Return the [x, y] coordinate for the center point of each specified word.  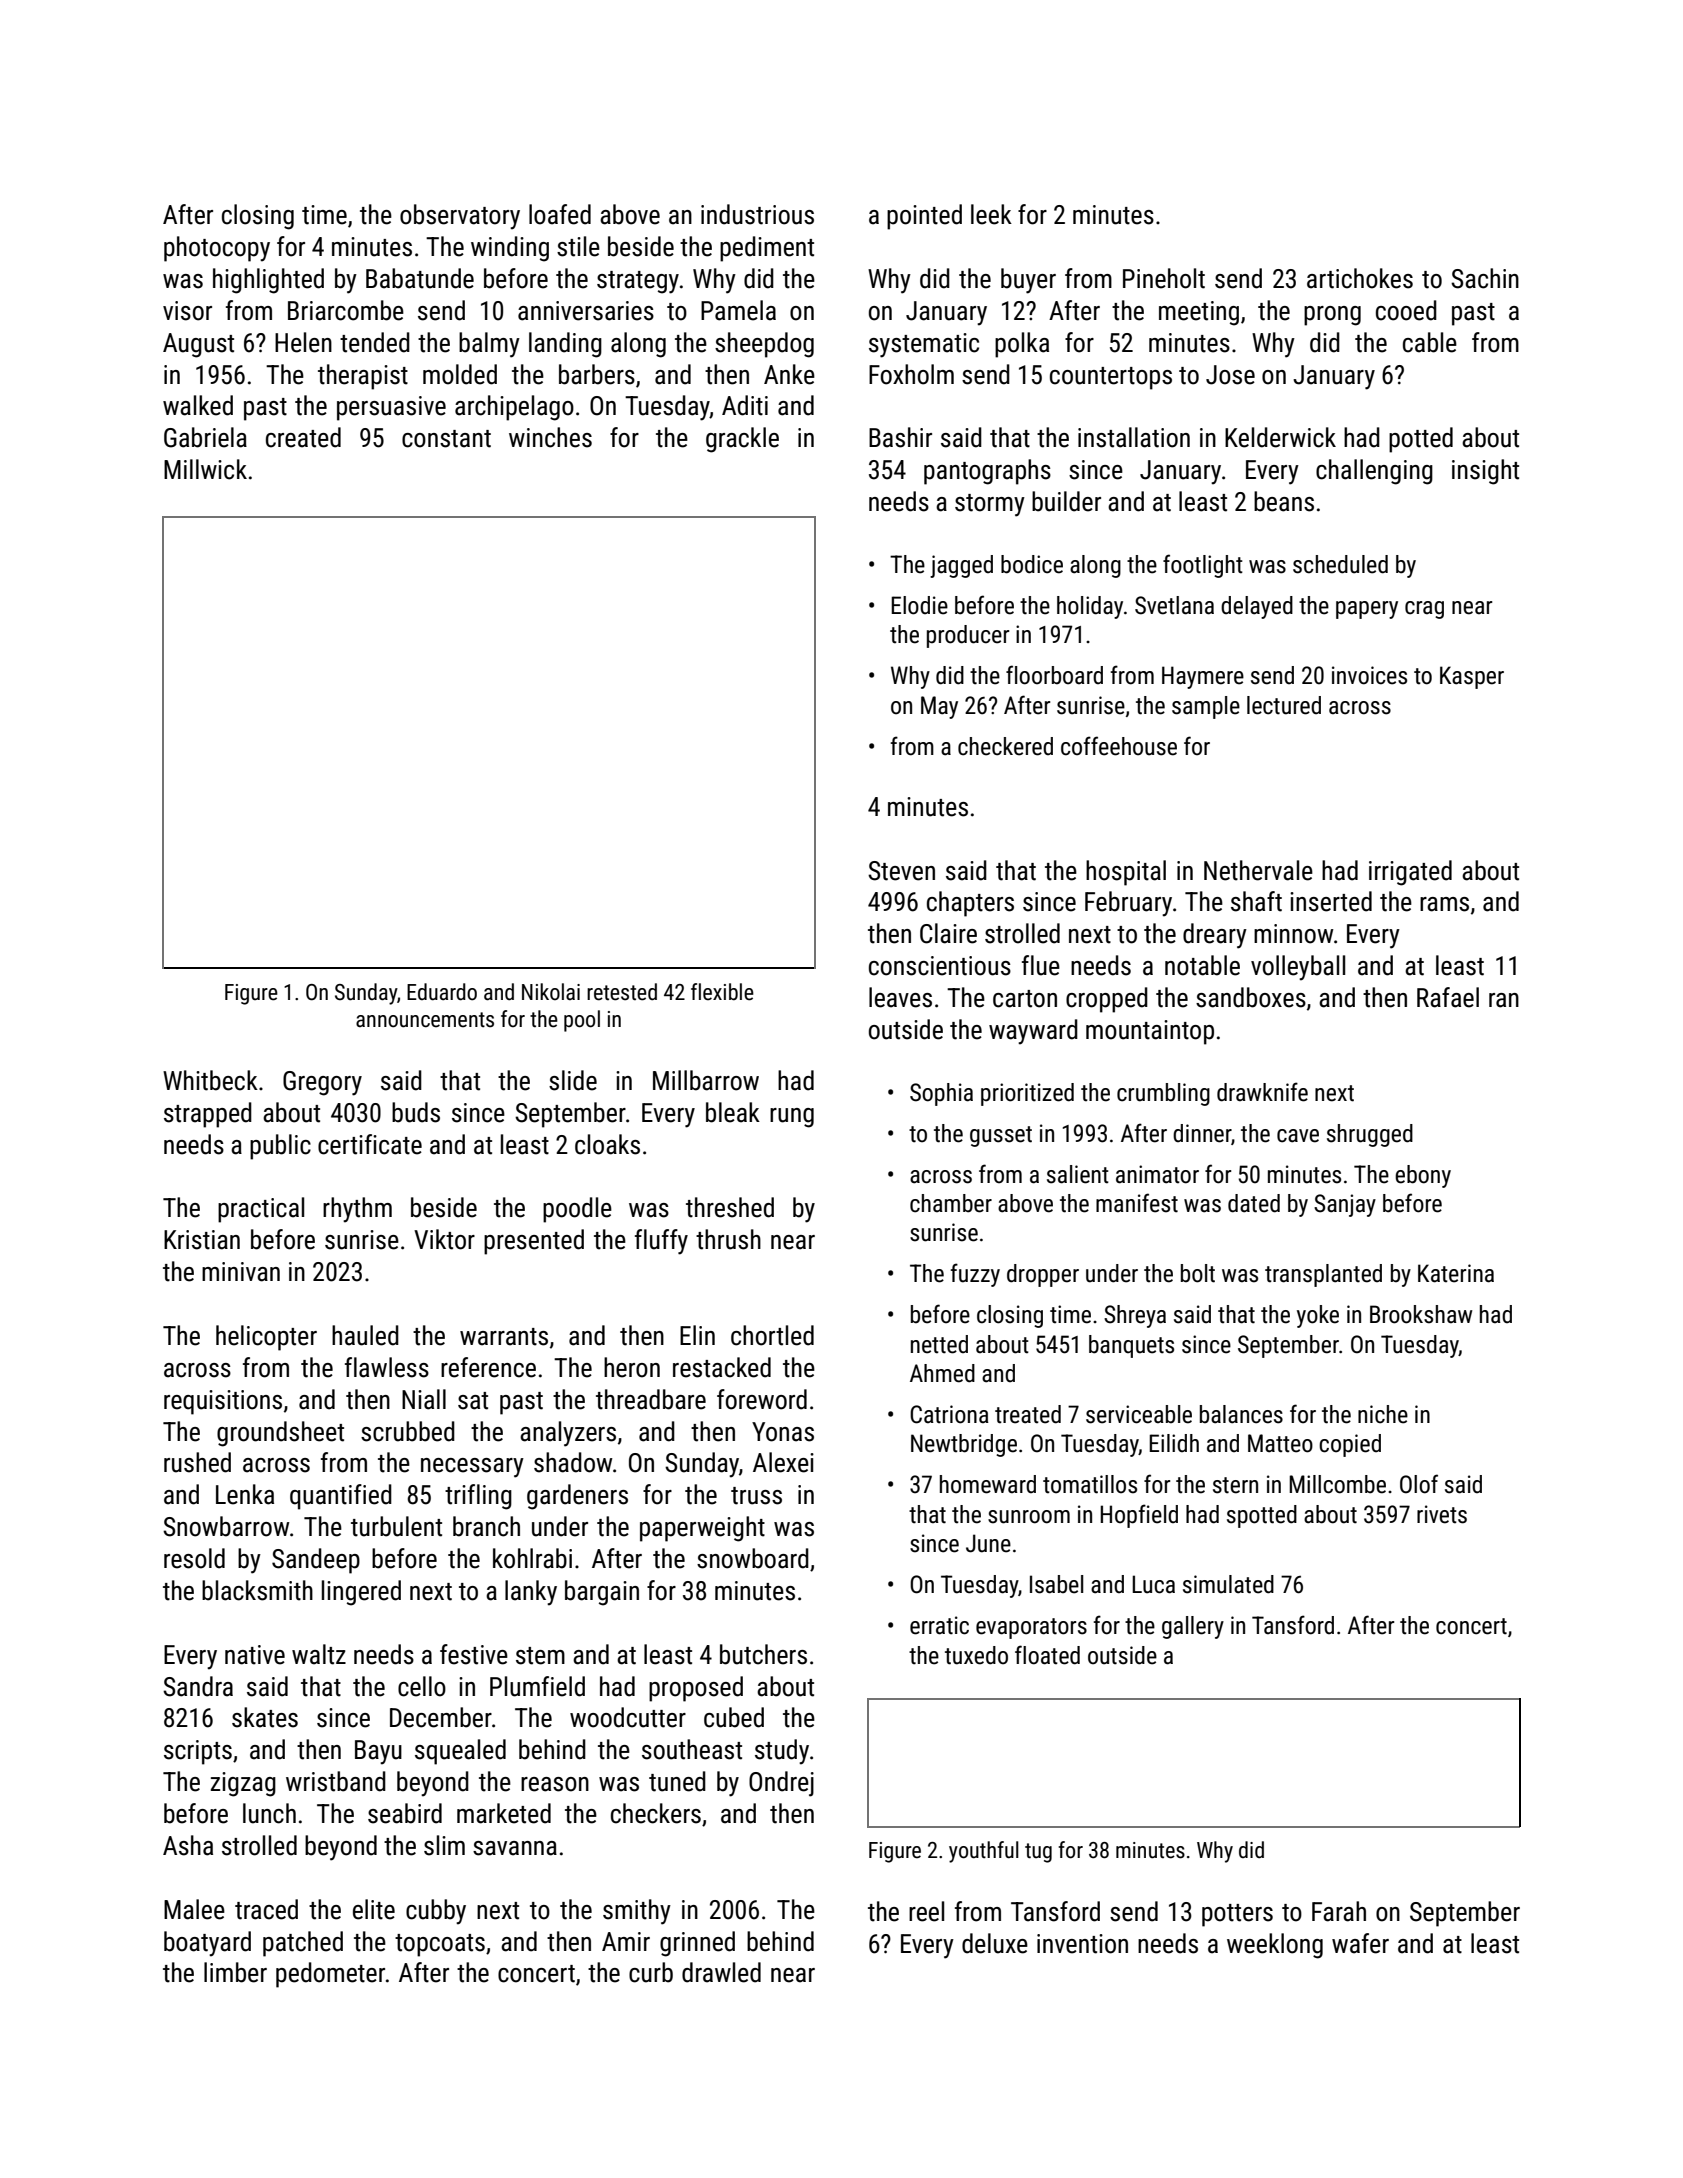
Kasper [1472, 677]
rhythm [357, 1210]
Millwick [205, 469]
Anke [789, 374]
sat [473, 1401]
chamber [951, 1203]
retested [622, 992]
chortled [772, 1335]
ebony [1423, 1176]
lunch [269, 1813]
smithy [637, 1912]
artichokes [1360, 278]
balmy [489, 345]
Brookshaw [1421, 1314]
